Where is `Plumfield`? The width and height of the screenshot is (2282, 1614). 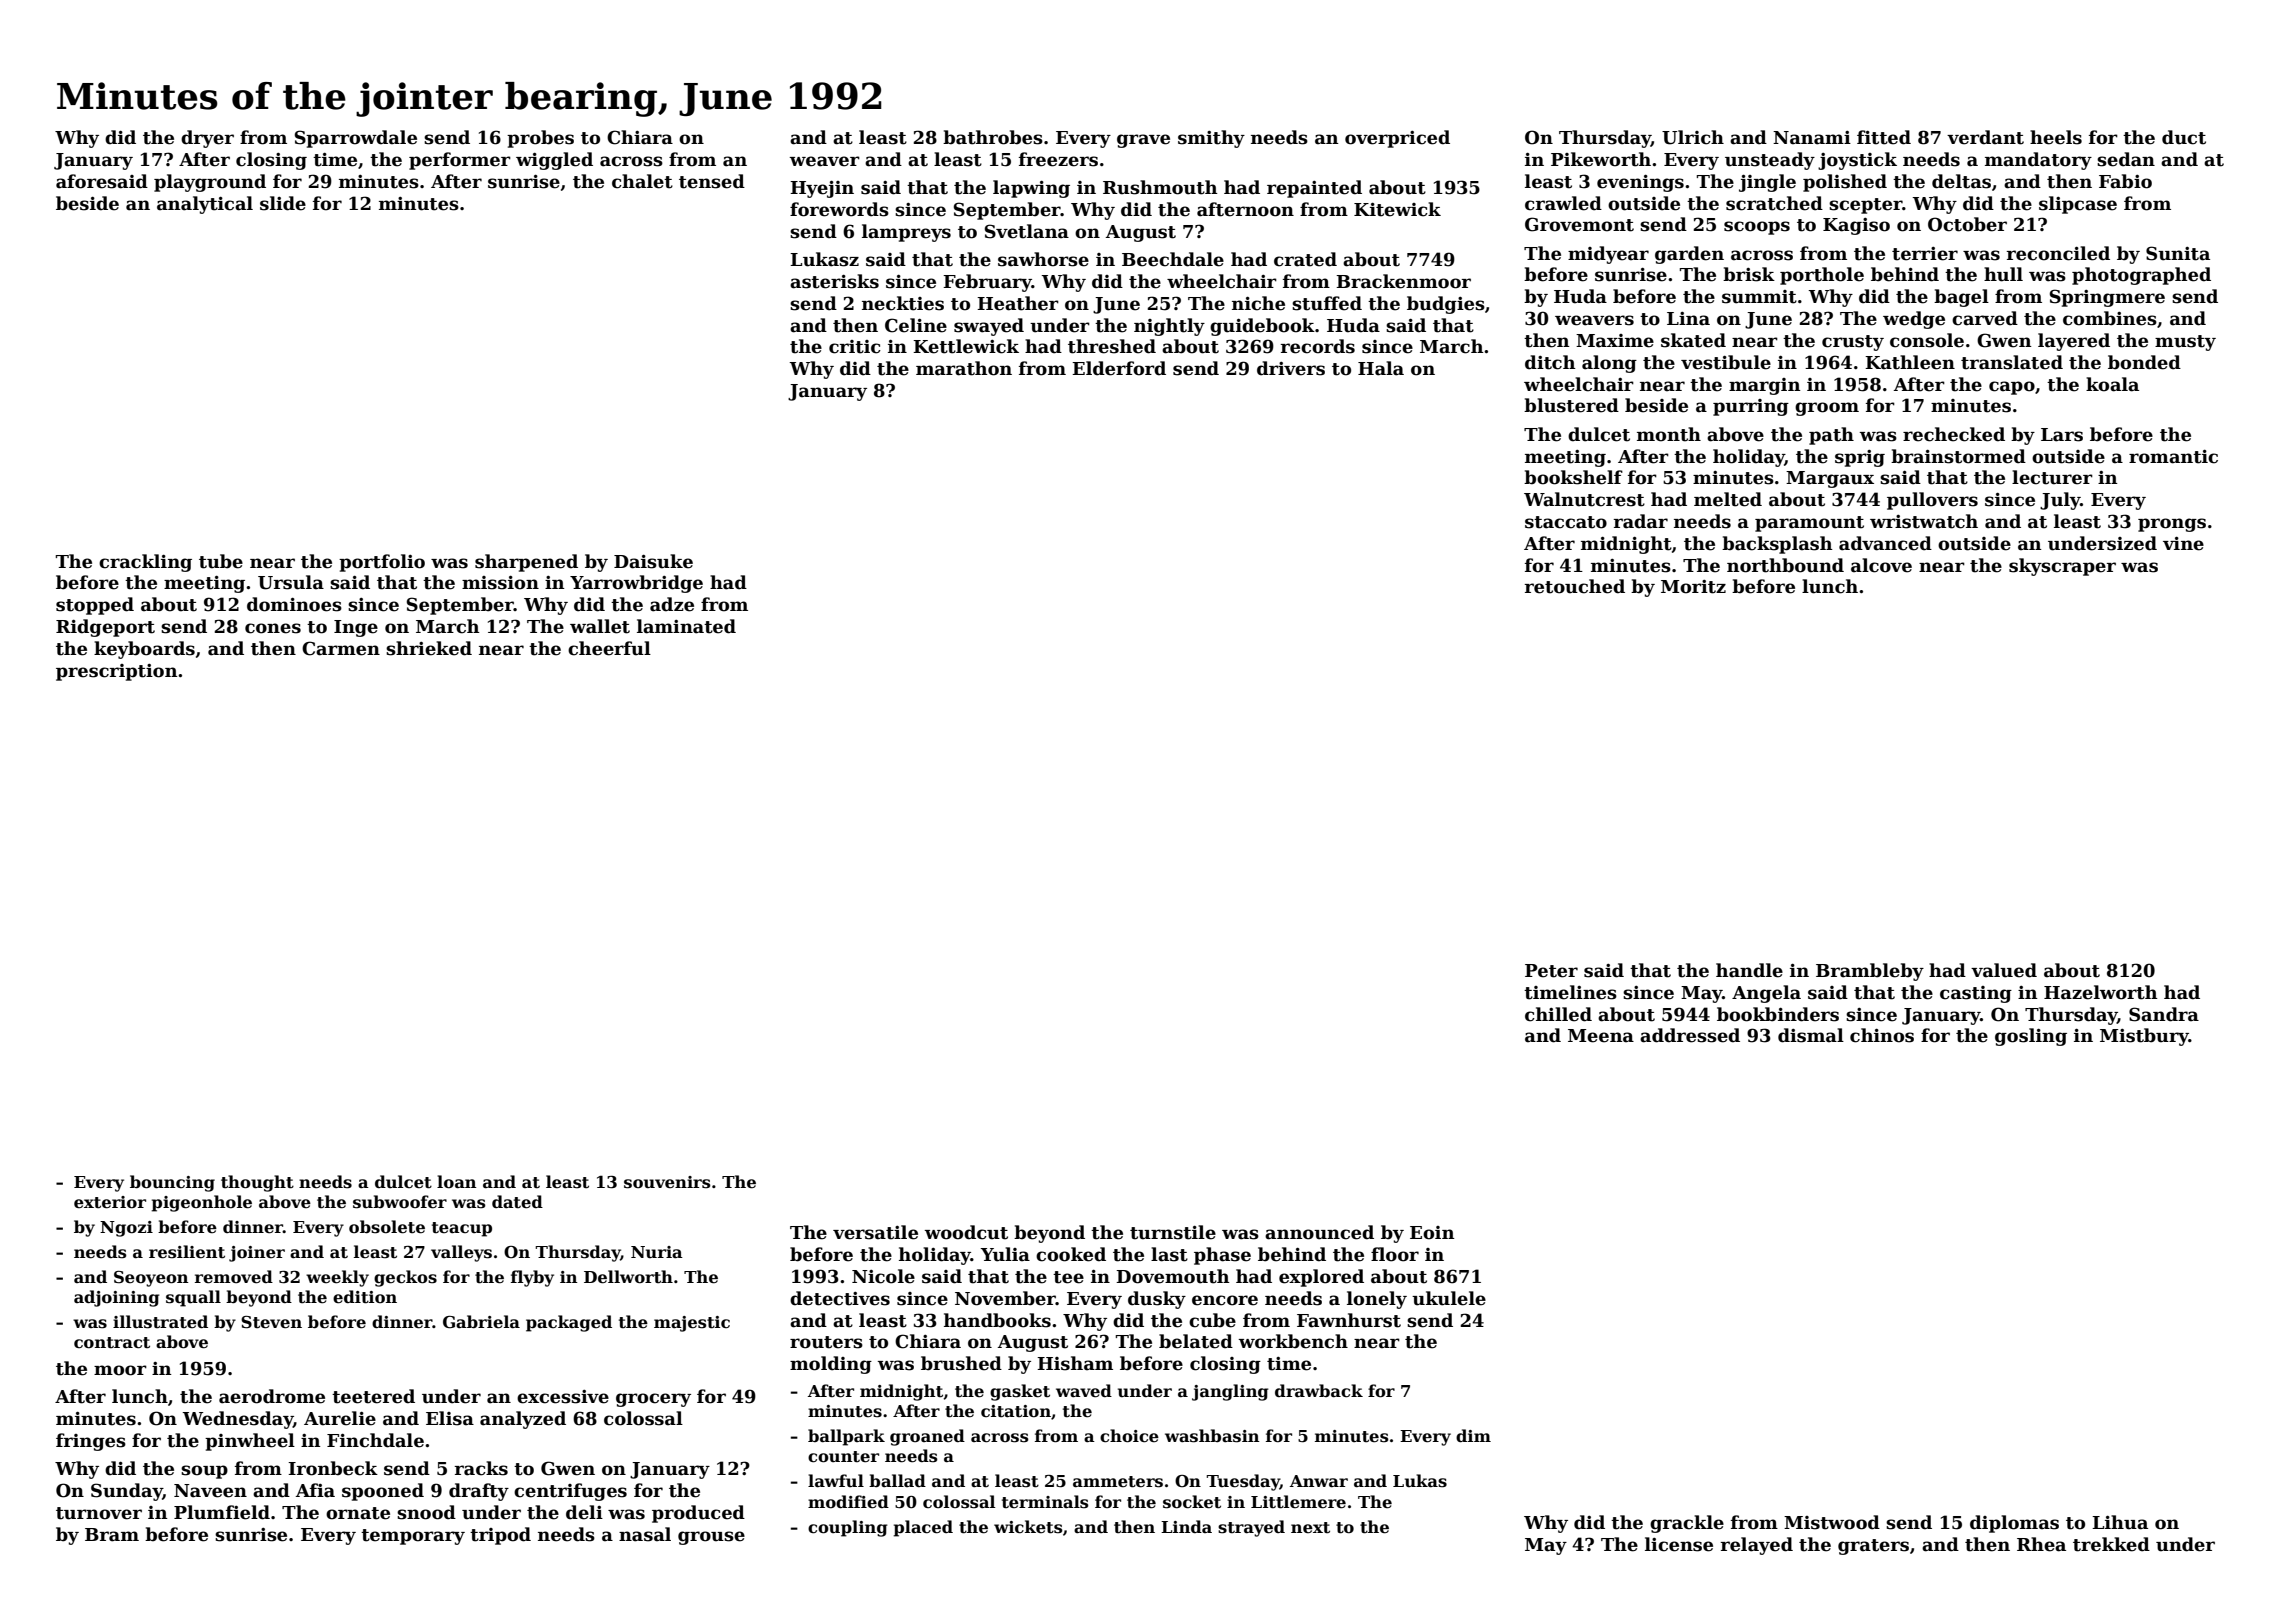 Plumfield is located at coordinates (222, 1512).
